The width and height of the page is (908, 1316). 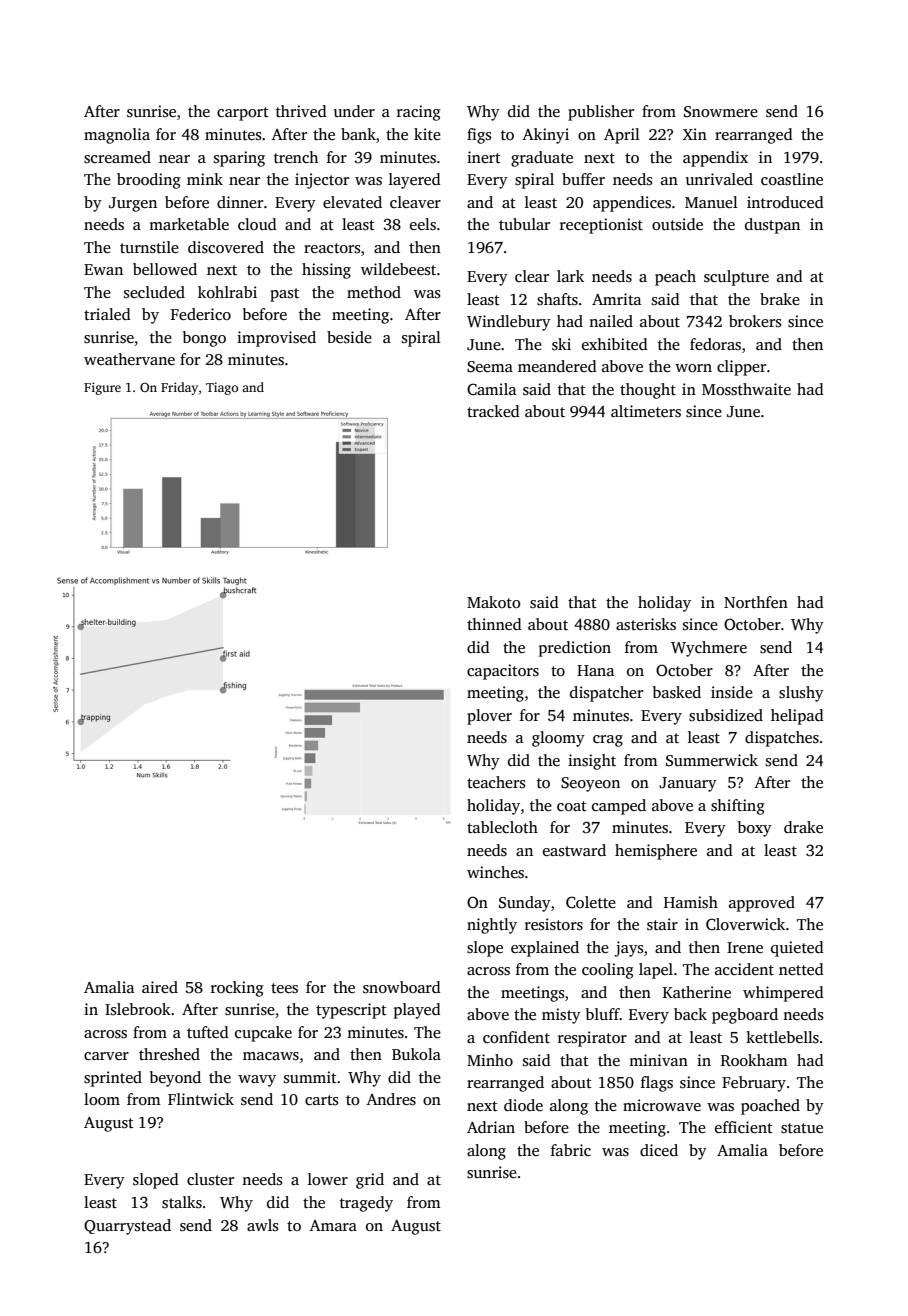 What do you see at coordinates (741, 368) in the page?
I see `clipper` at bounding box center [741, 368].
